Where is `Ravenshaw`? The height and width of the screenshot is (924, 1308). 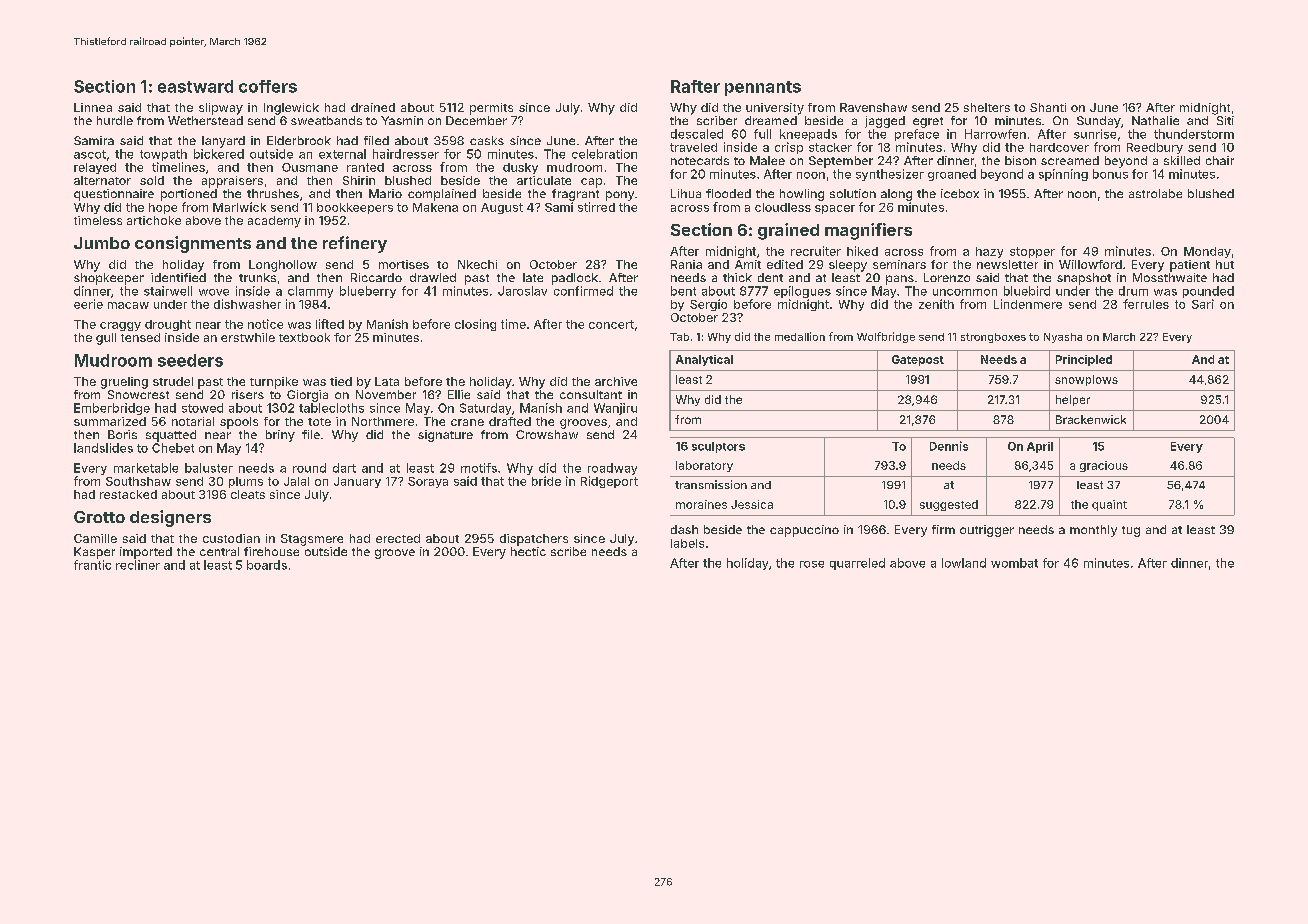
Ravenshaw is located at coordinates (873, 107).
